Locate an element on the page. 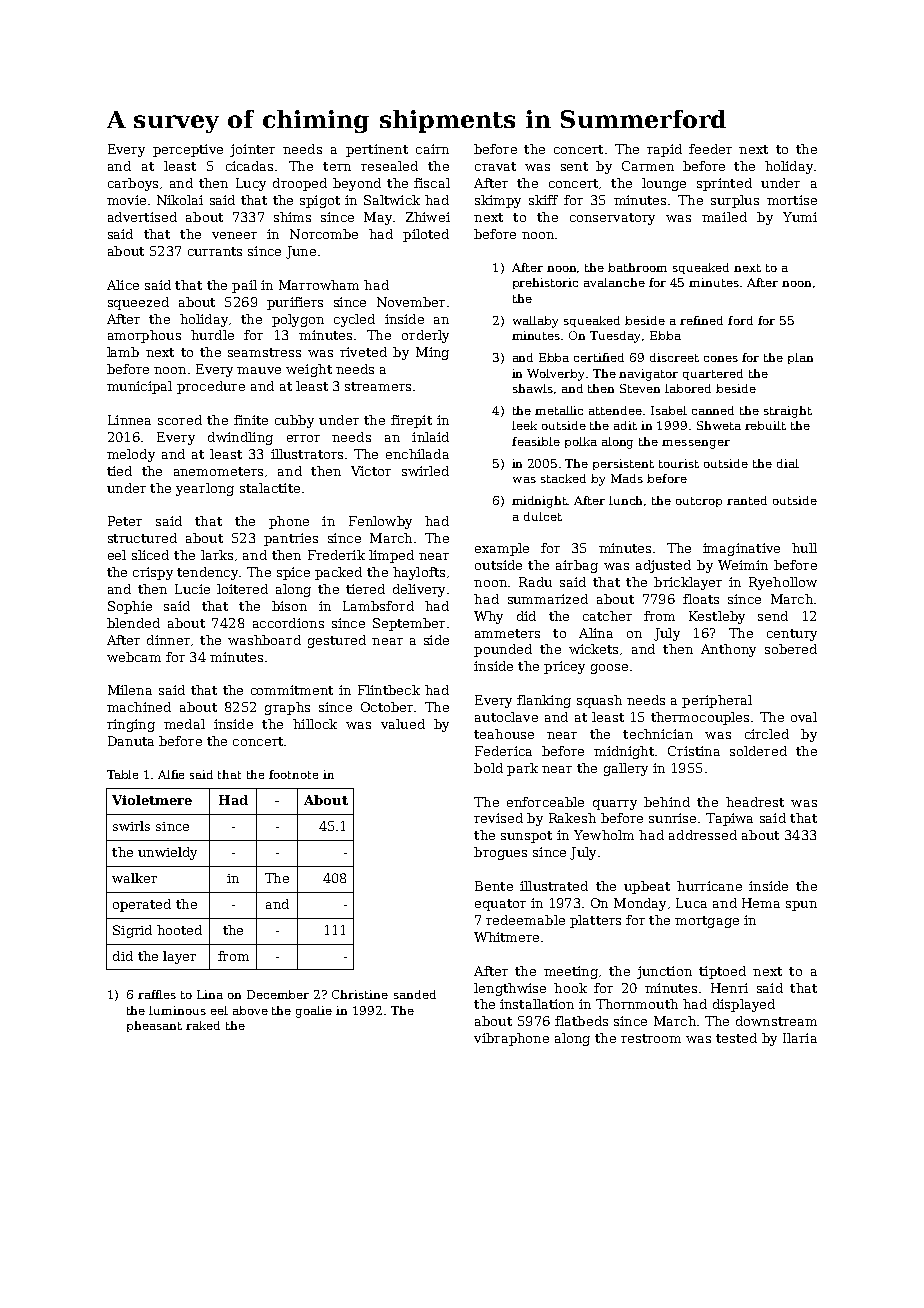 This image has width=924, height=1308. Nikolai is located at coordinates (180, 200).
